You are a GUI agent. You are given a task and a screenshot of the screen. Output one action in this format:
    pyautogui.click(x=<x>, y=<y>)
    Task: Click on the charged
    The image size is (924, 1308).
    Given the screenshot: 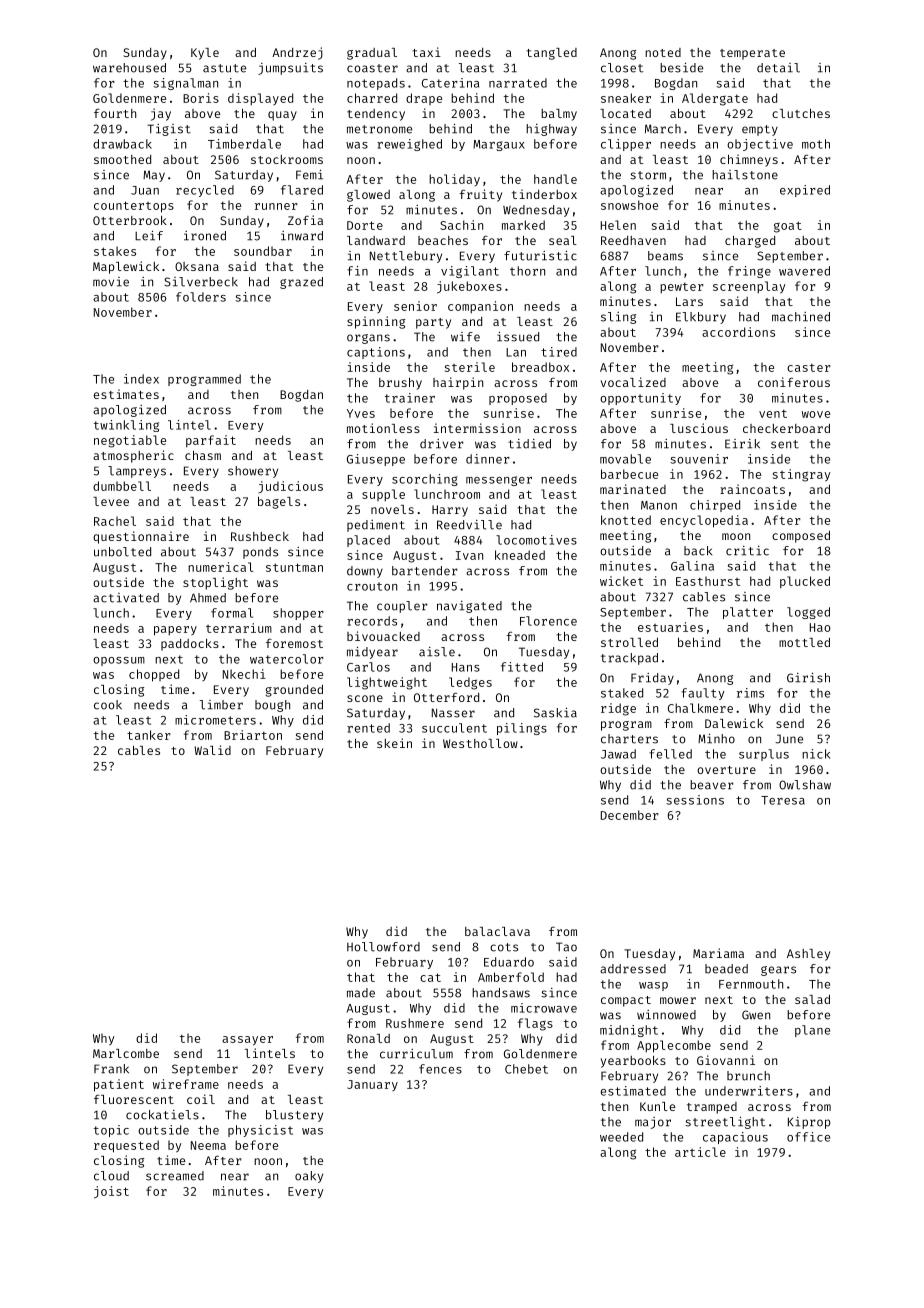 What is the action you would take?
    pyautogui.click(x=750, y=242)
